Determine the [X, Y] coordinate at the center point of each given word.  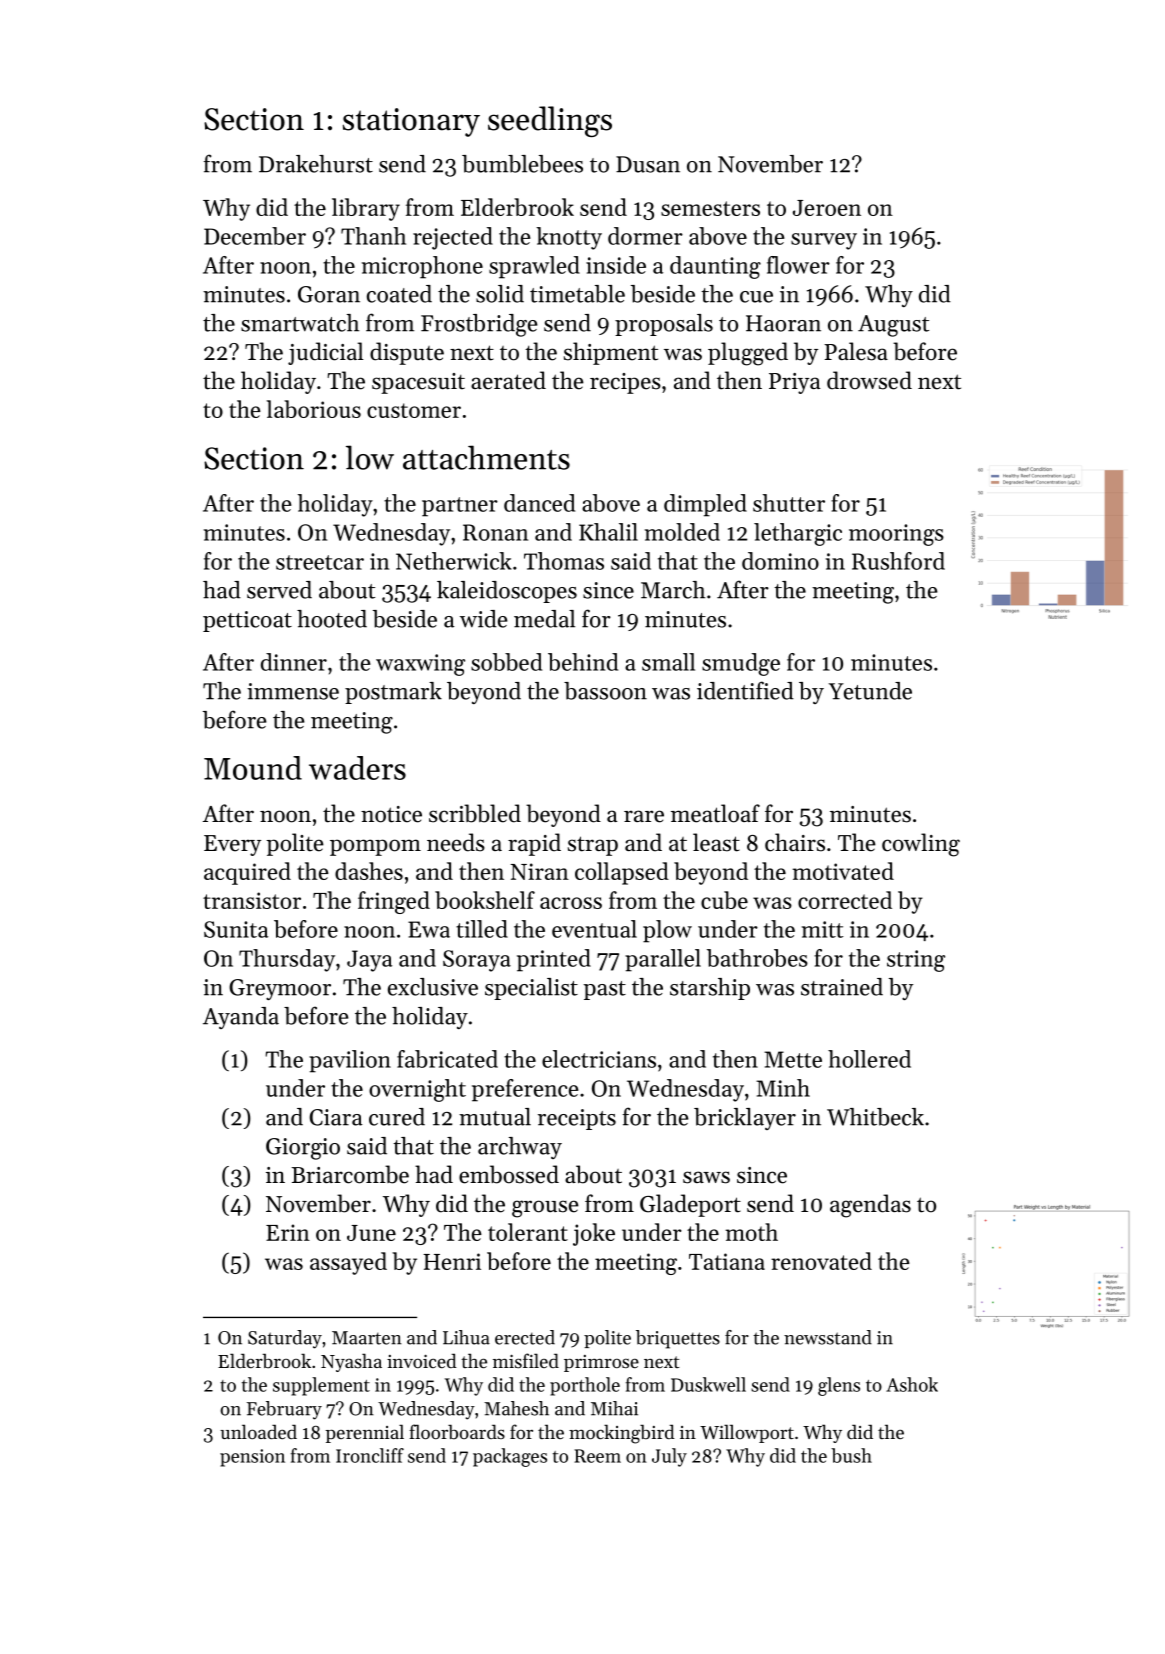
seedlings [550, 121]
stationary [411, 122]
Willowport [747, 1433]
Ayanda [241, 1018]
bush [851, 1455]
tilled [482, 929]
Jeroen [827, 208]
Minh [783, 1088]
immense [293, 691]
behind [583, 662]
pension [252, 1458]
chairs [795, 842]
